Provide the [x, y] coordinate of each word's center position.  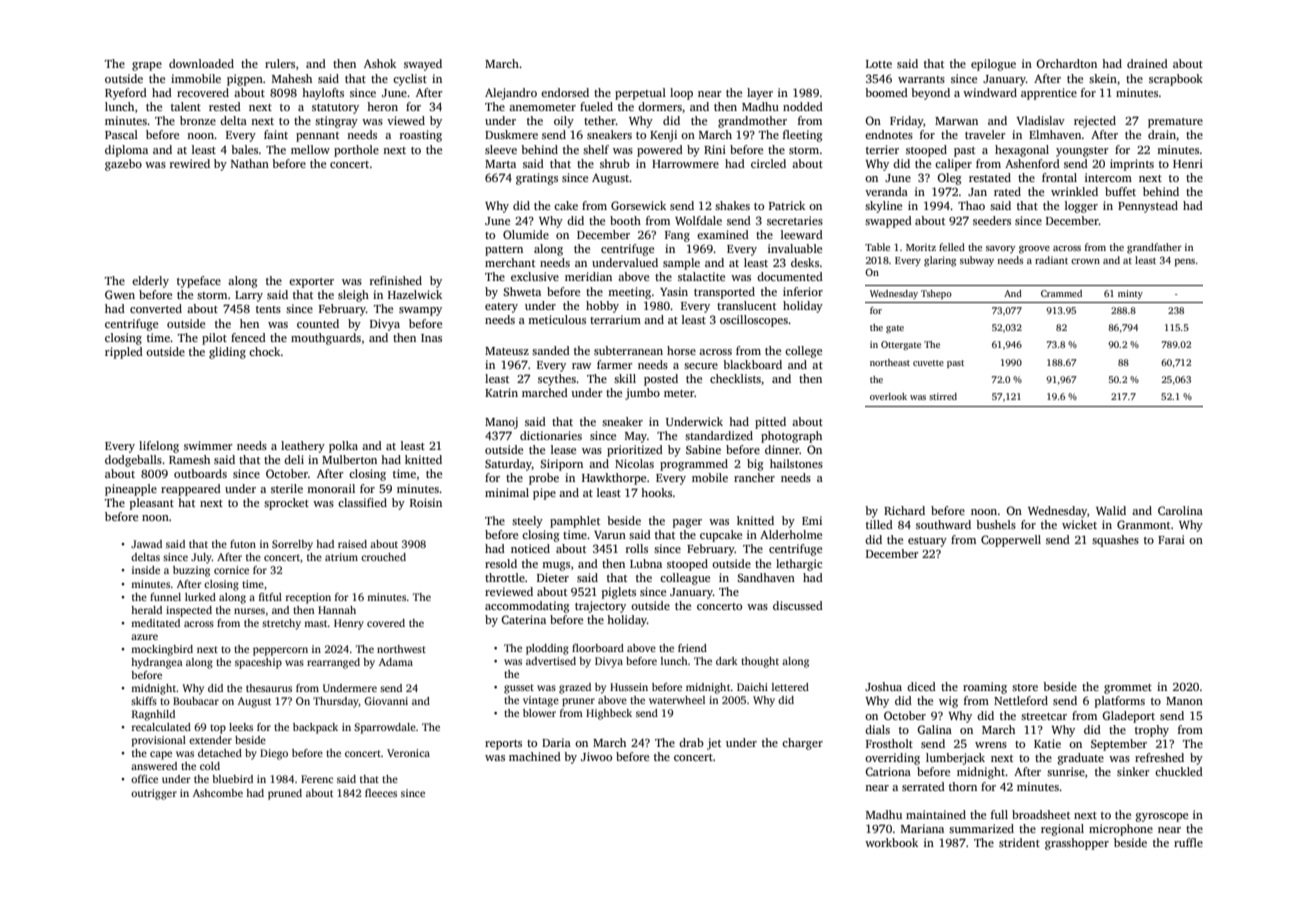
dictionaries [551, 435]
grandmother [752, 122]
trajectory [600, 607]
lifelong [159, 447]
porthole [356, 151]
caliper [953, 165]
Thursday [336, 702]
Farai [1171, 539]
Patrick [787, 205]
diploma [126, 151]
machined [535, 756]
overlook [888, 396]
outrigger [154, 794]
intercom [1108, 177]
